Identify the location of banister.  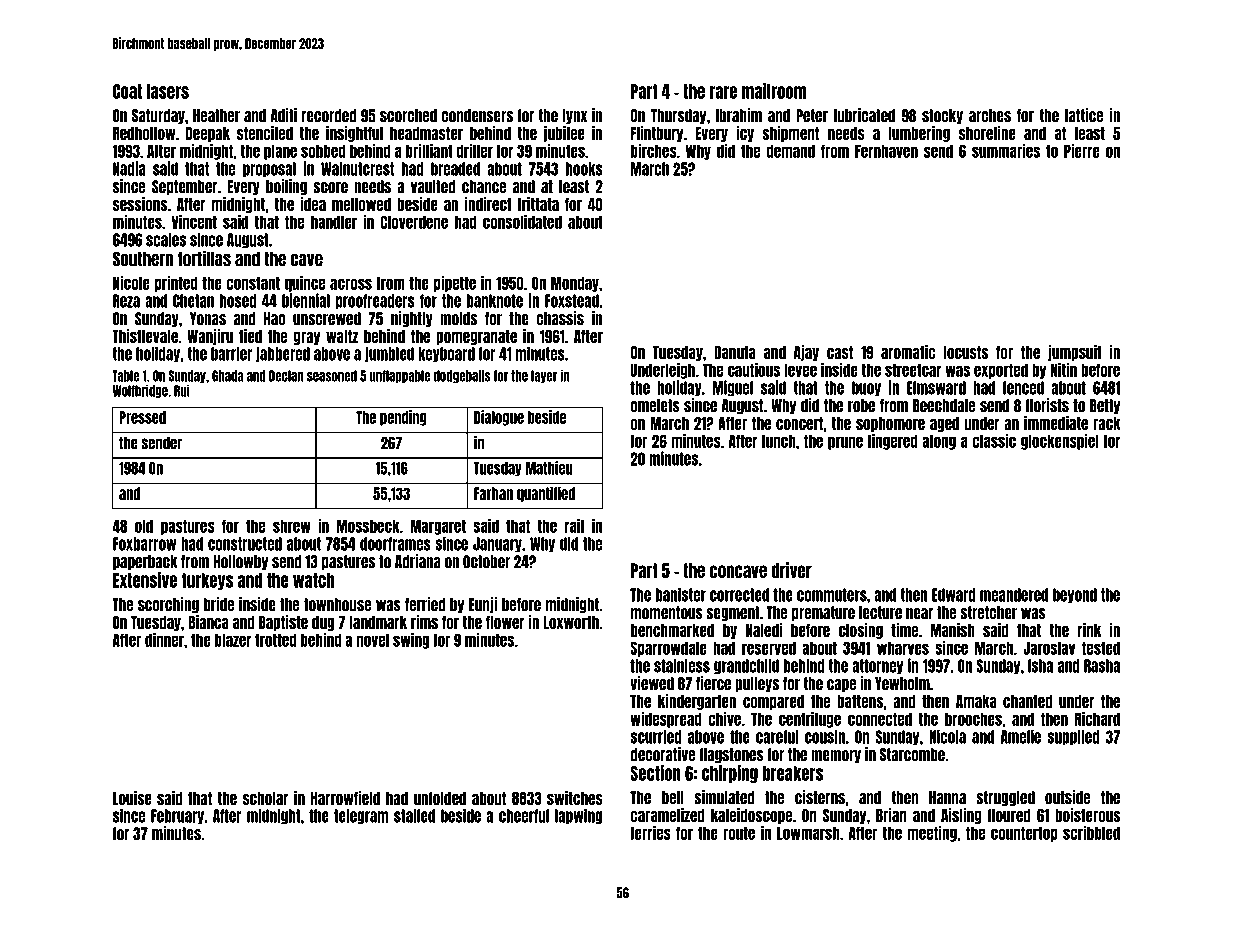
(681, 595).
